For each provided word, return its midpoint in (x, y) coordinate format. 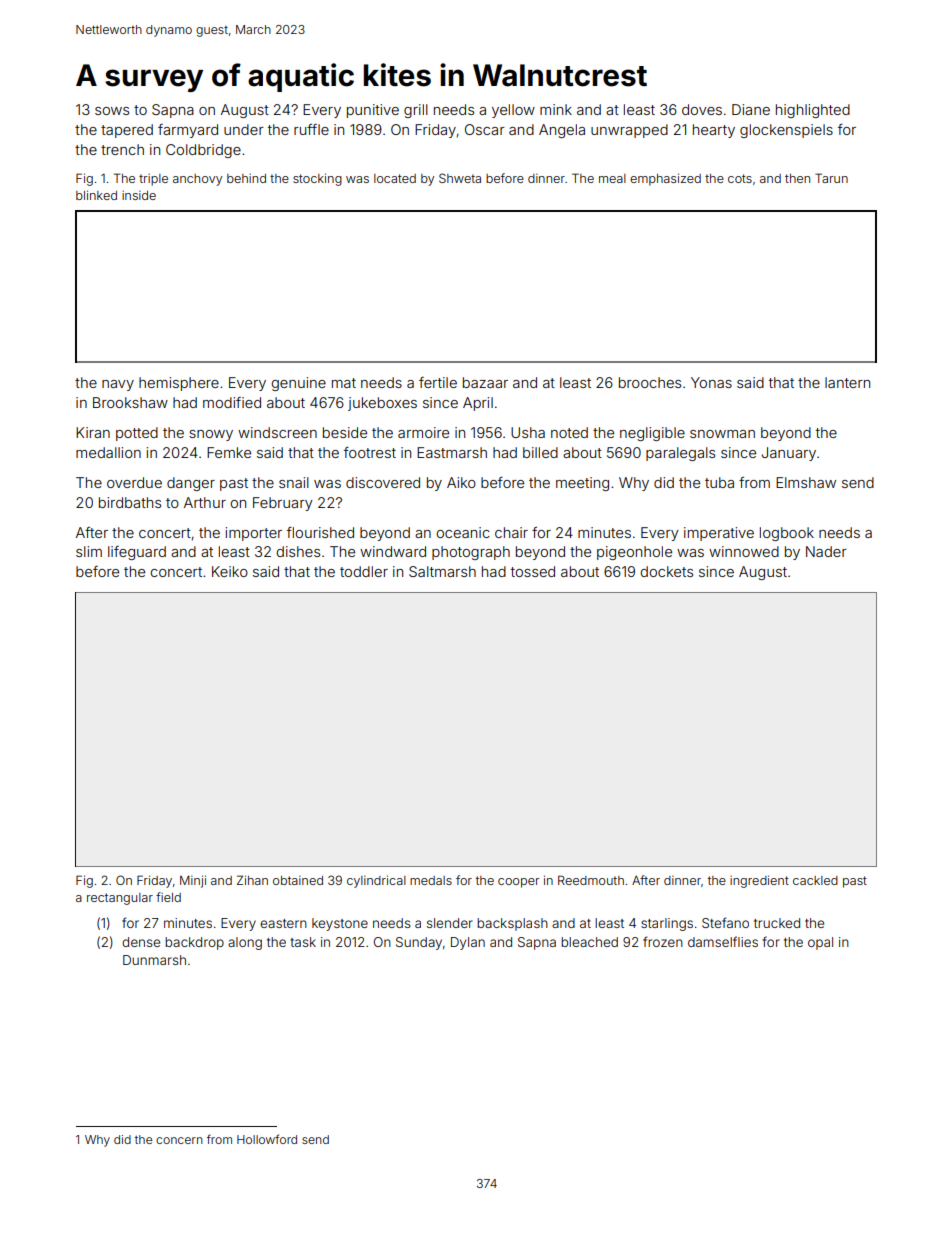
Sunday (419, 943)
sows (112, 111)
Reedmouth (591, 880)
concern (179, 1140)
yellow (513, 111)
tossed (533, 571)
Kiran (93, 432)
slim (89, 551)
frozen (663, 941)
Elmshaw (806, 482)
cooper (519, 883)
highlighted (813, 111)
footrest (370, 452)
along (245, 943)
